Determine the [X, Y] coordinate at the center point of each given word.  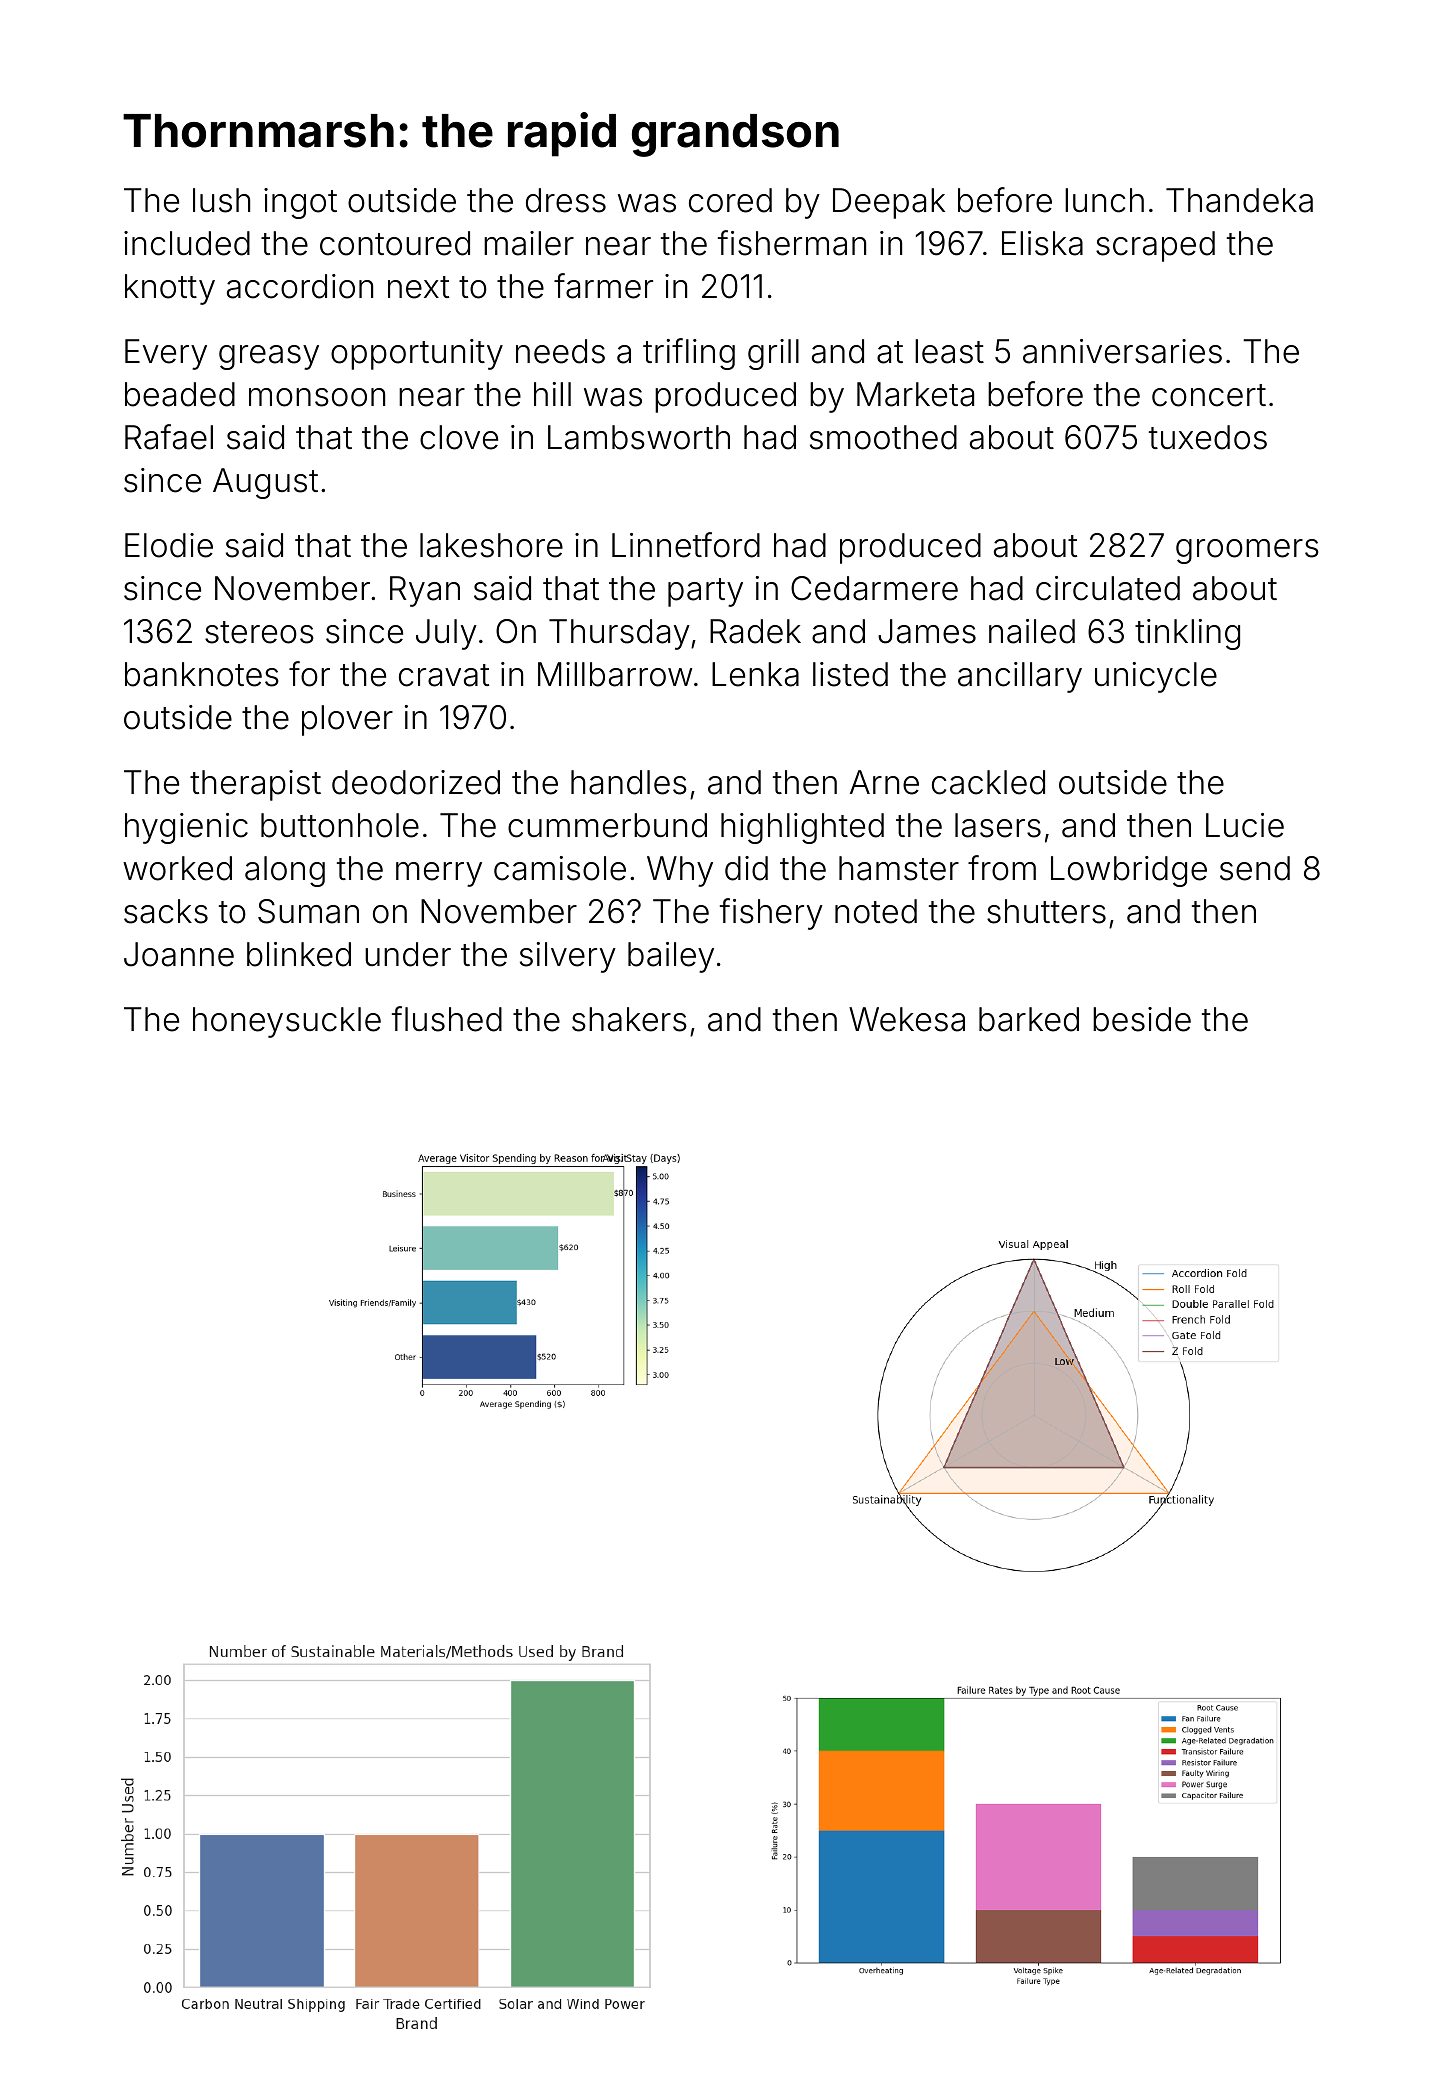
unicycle [1156, 677]
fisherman [792, 243]
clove [459, 437]
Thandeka [1239, 200]
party [705, 592]
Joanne [179, 954]
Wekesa [907, 1019]
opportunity [417, 354]
